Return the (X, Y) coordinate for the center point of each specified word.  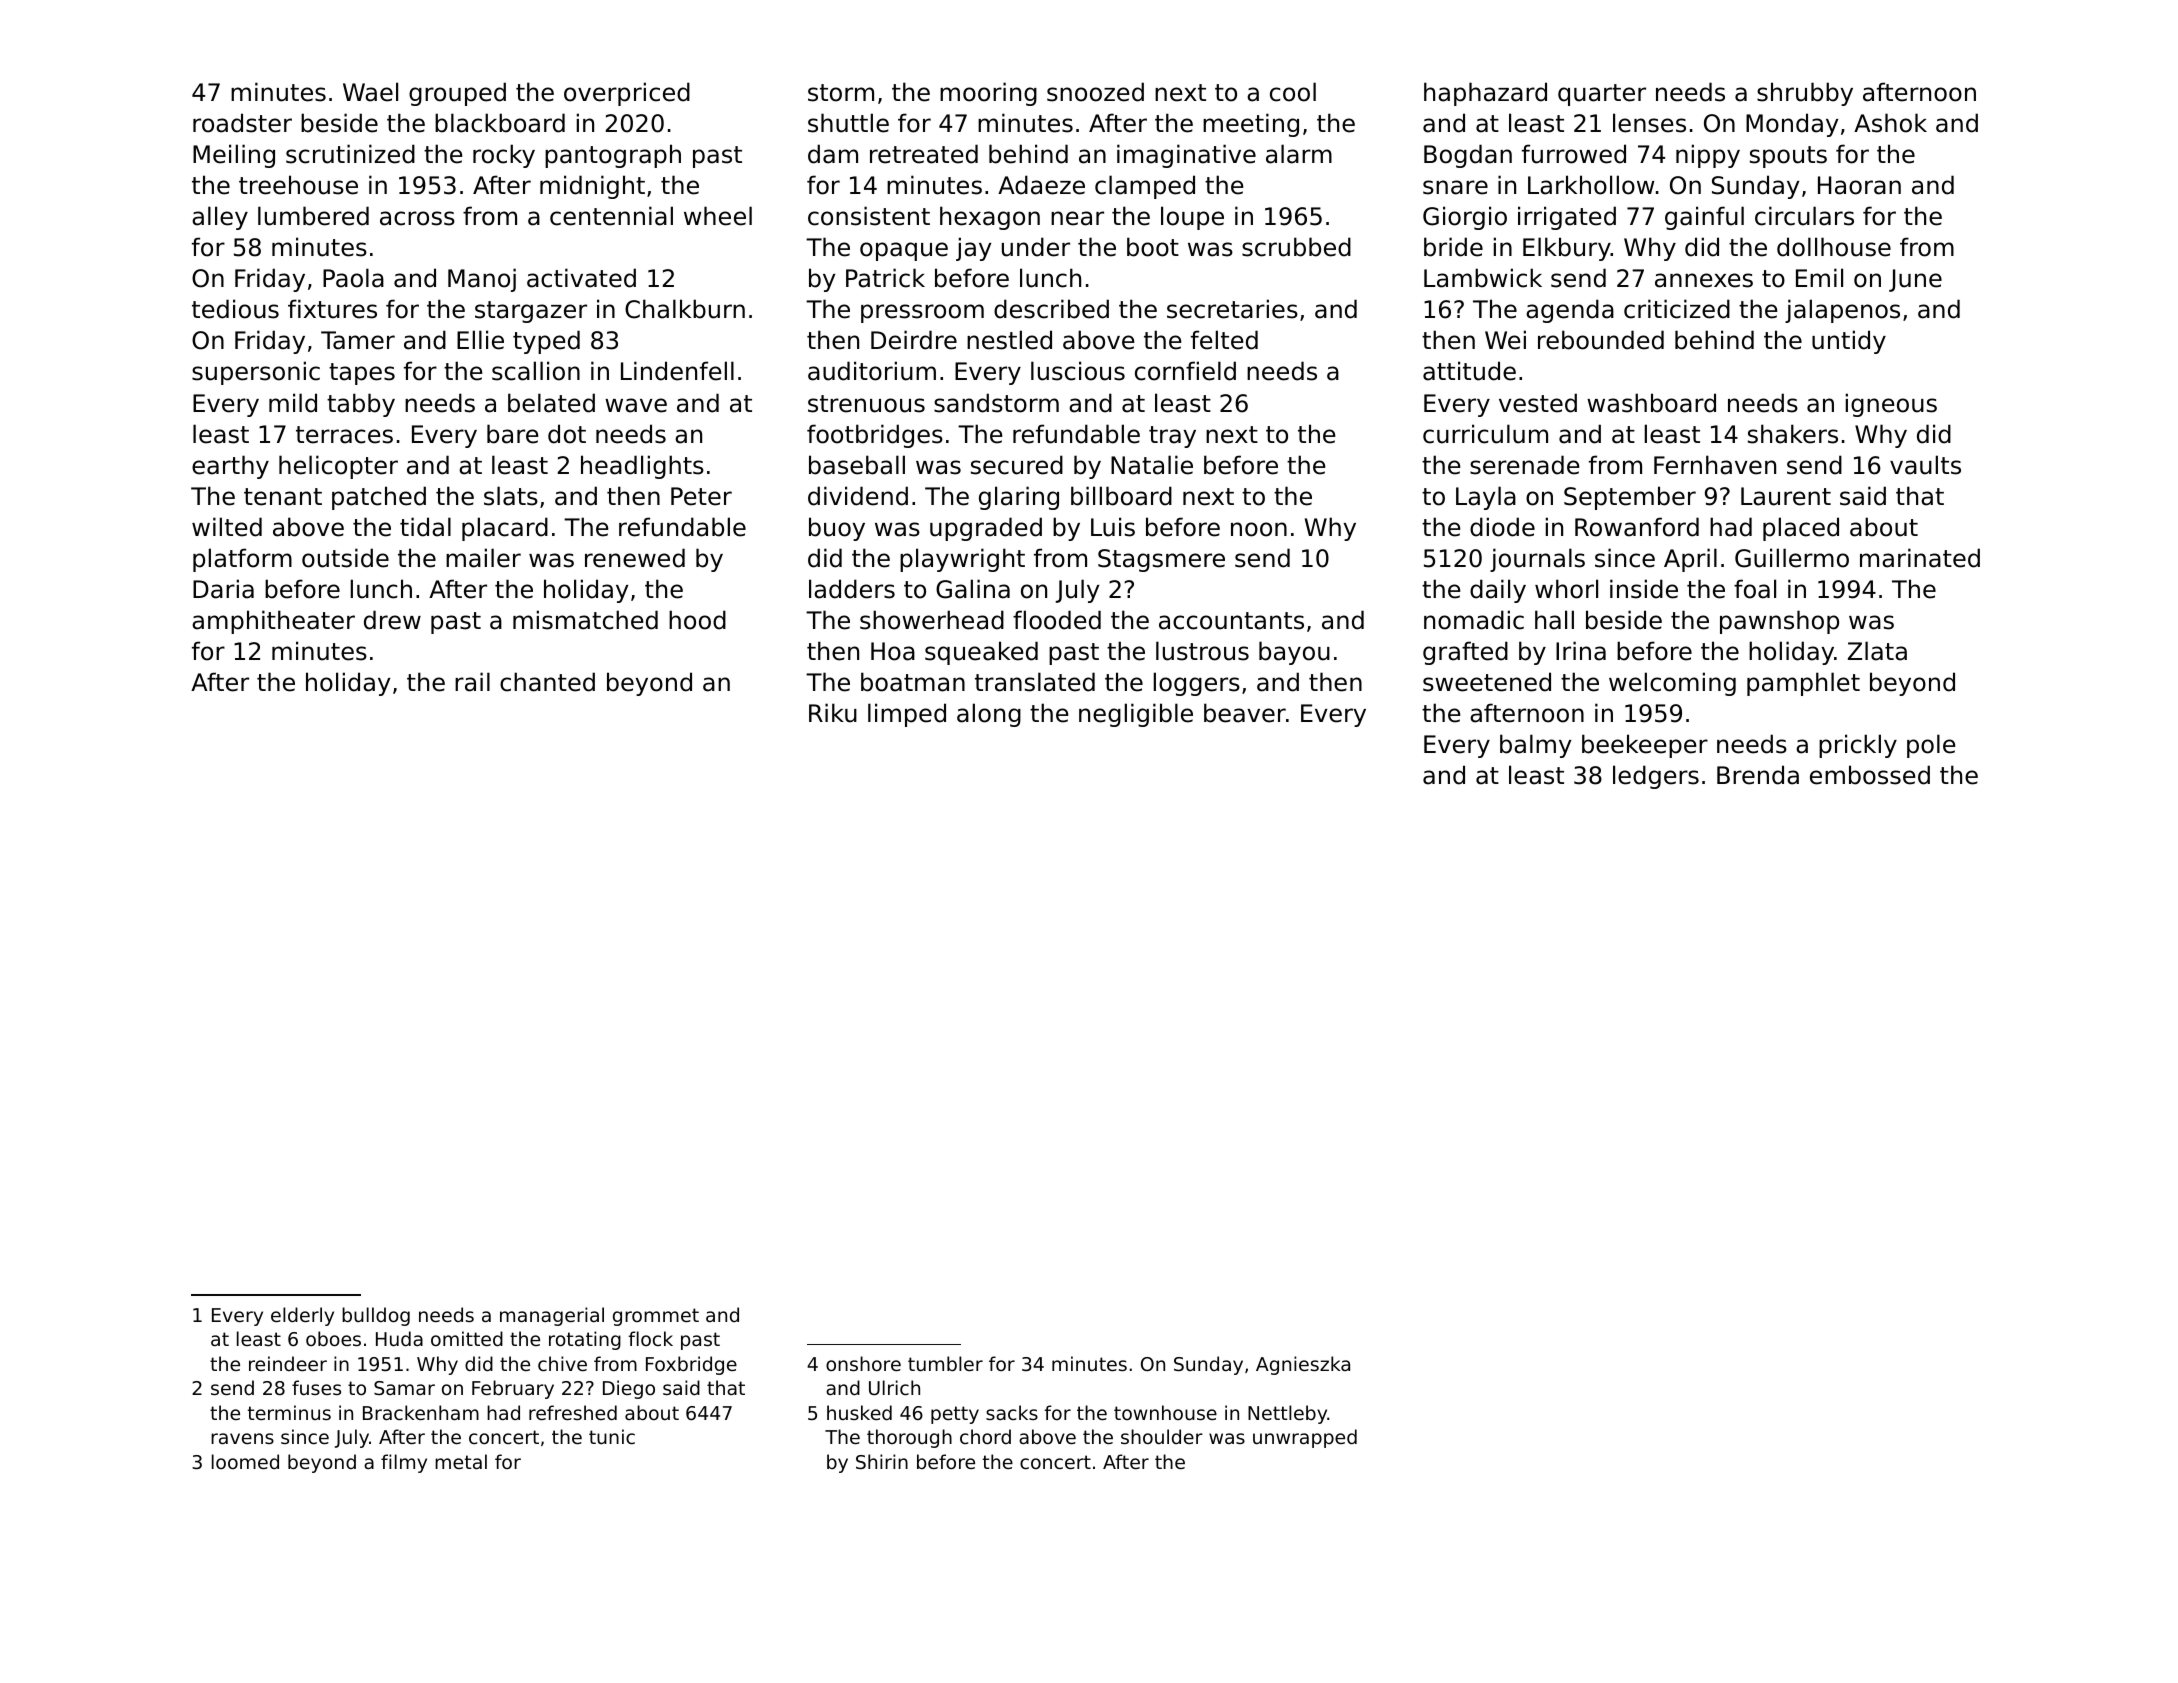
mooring (988, 94)
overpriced (627, 94)
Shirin (882, 1461)
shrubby (1805, 94)
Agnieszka (1303, 1365)
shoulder (1162, 1436)
